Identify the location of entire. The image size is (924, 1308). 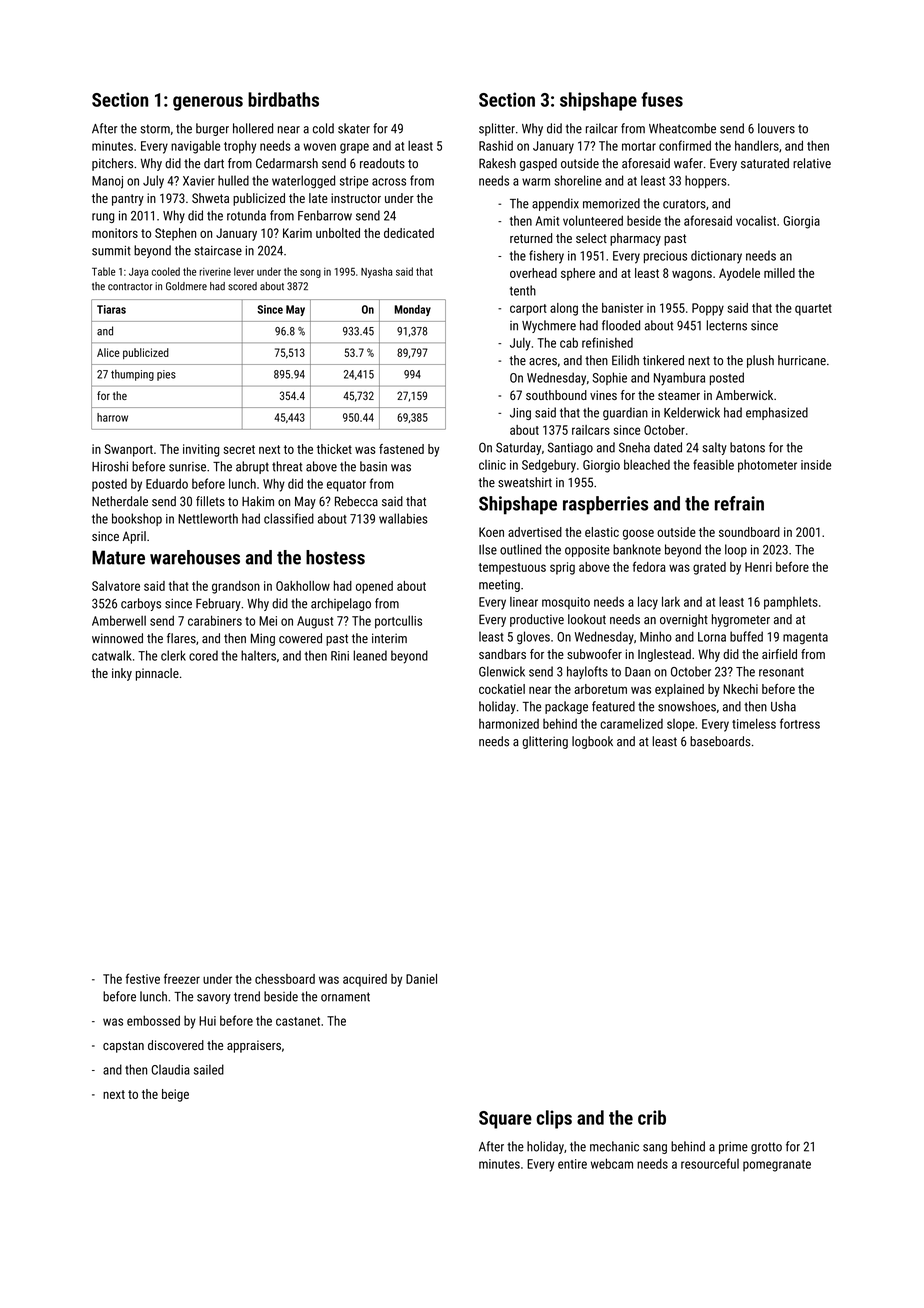
(572, 1164).
